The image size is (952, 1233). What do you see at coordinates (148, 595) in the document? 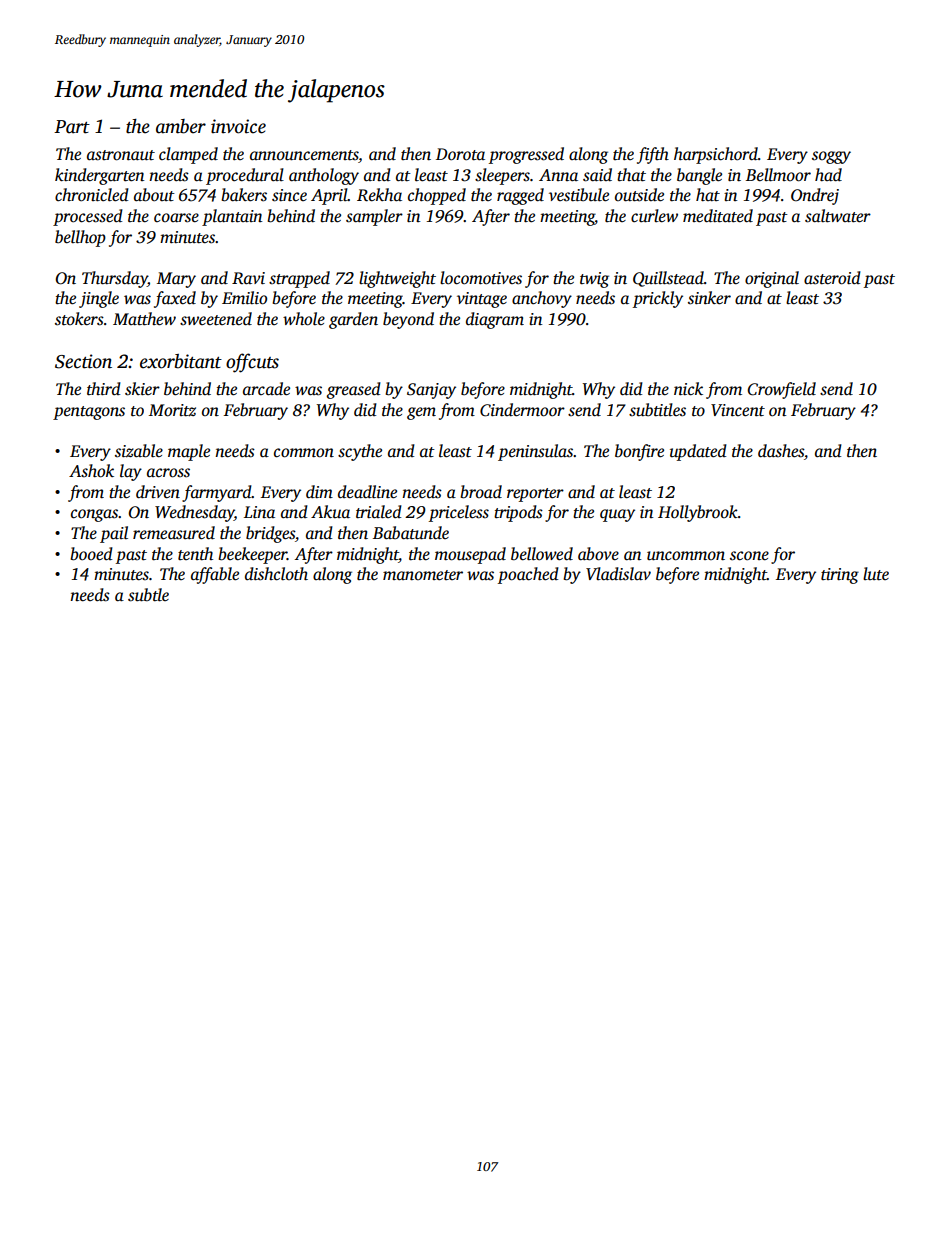
I see `subtle` at bounding box center [148, 595].
